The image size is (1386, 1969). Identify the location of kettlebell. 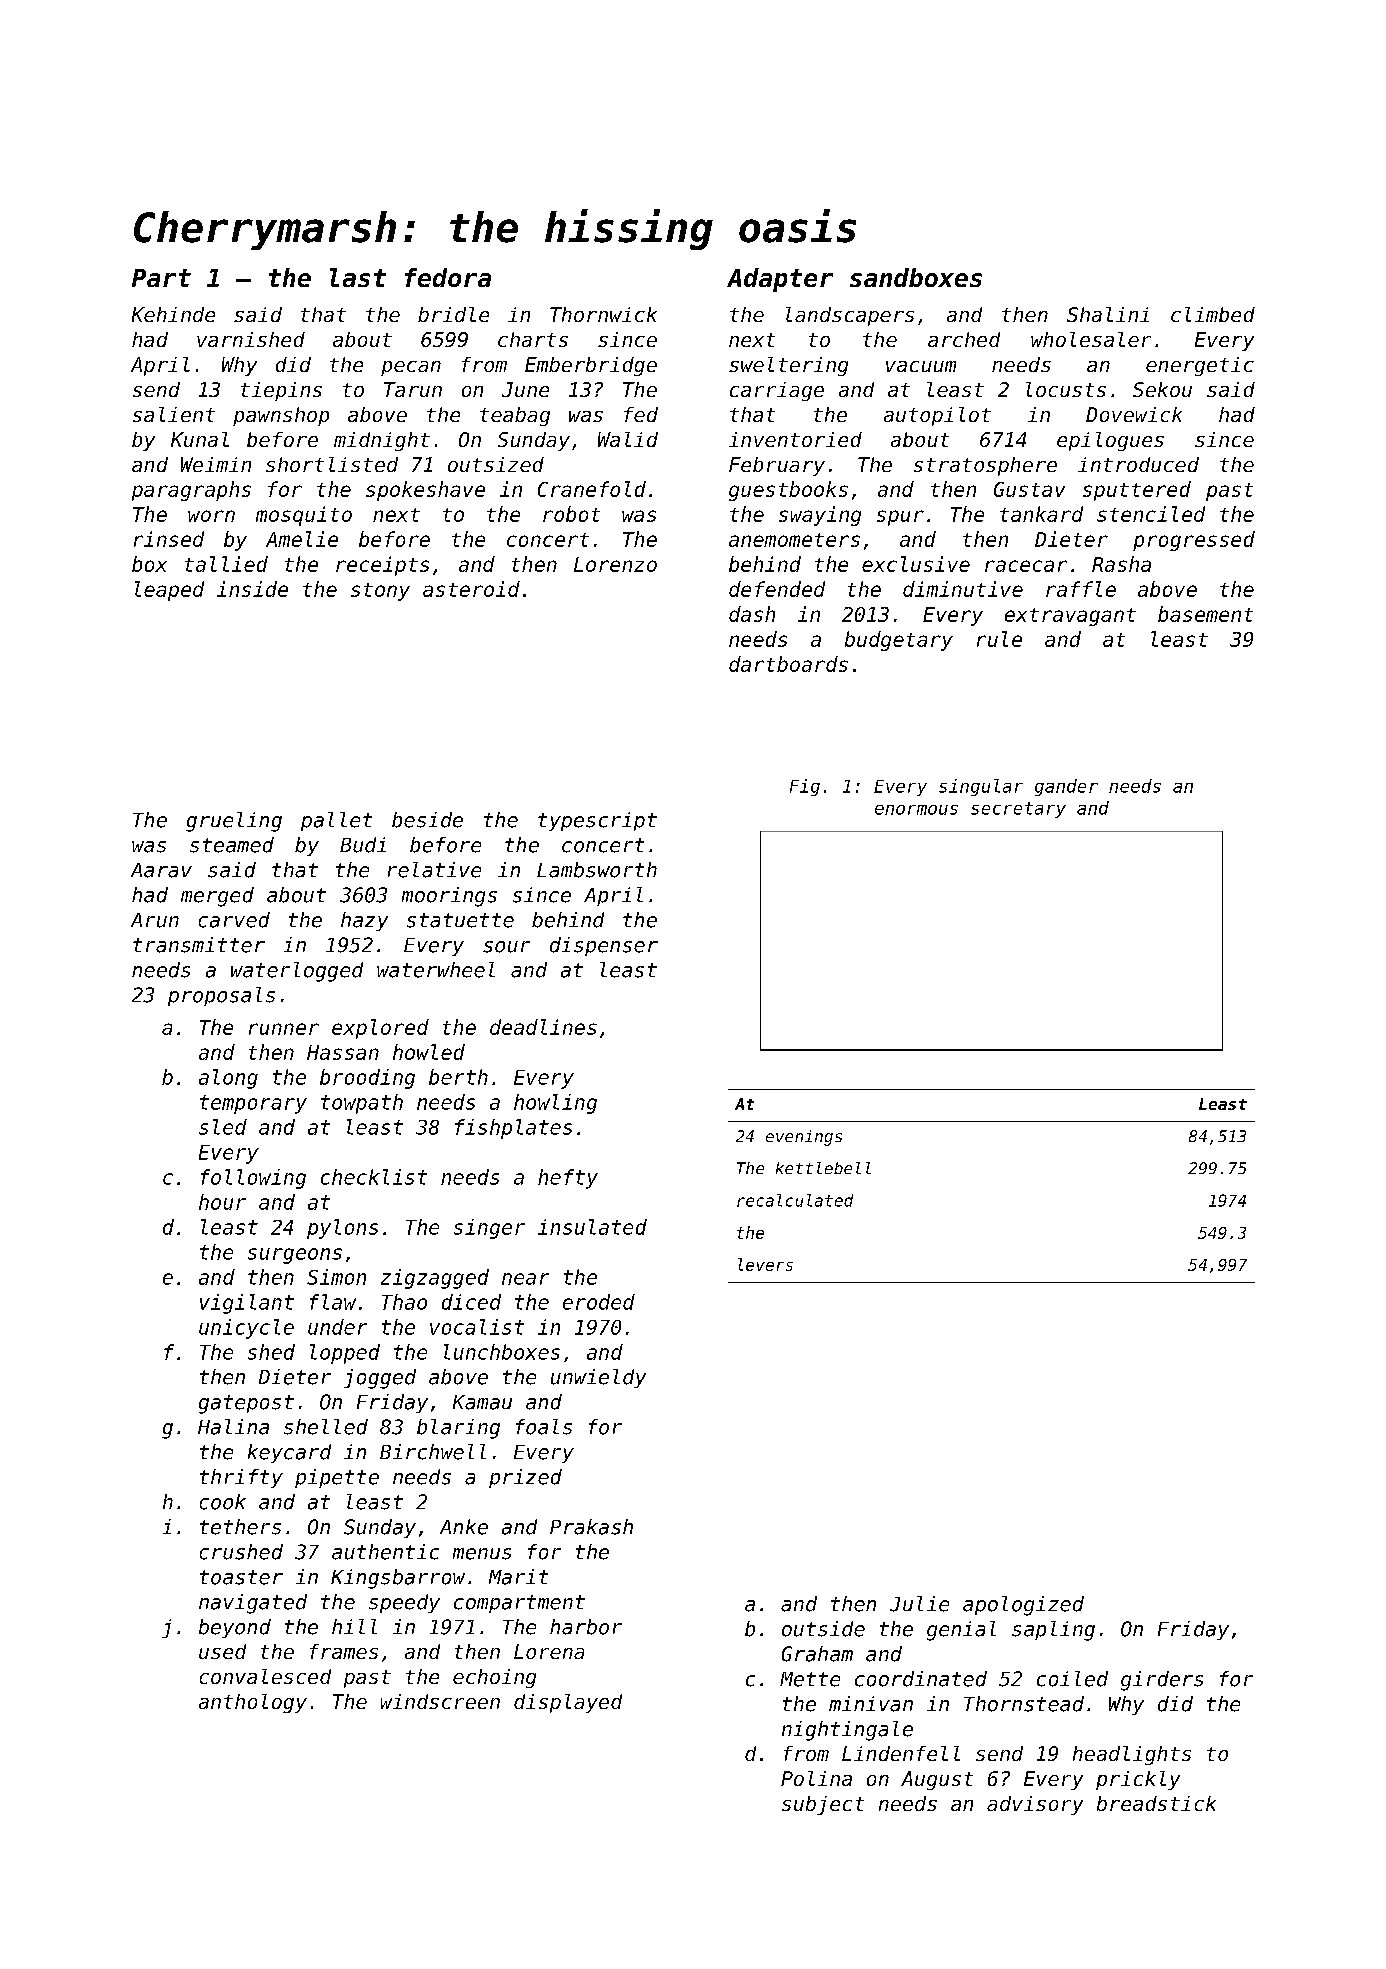
(823, 1168).
